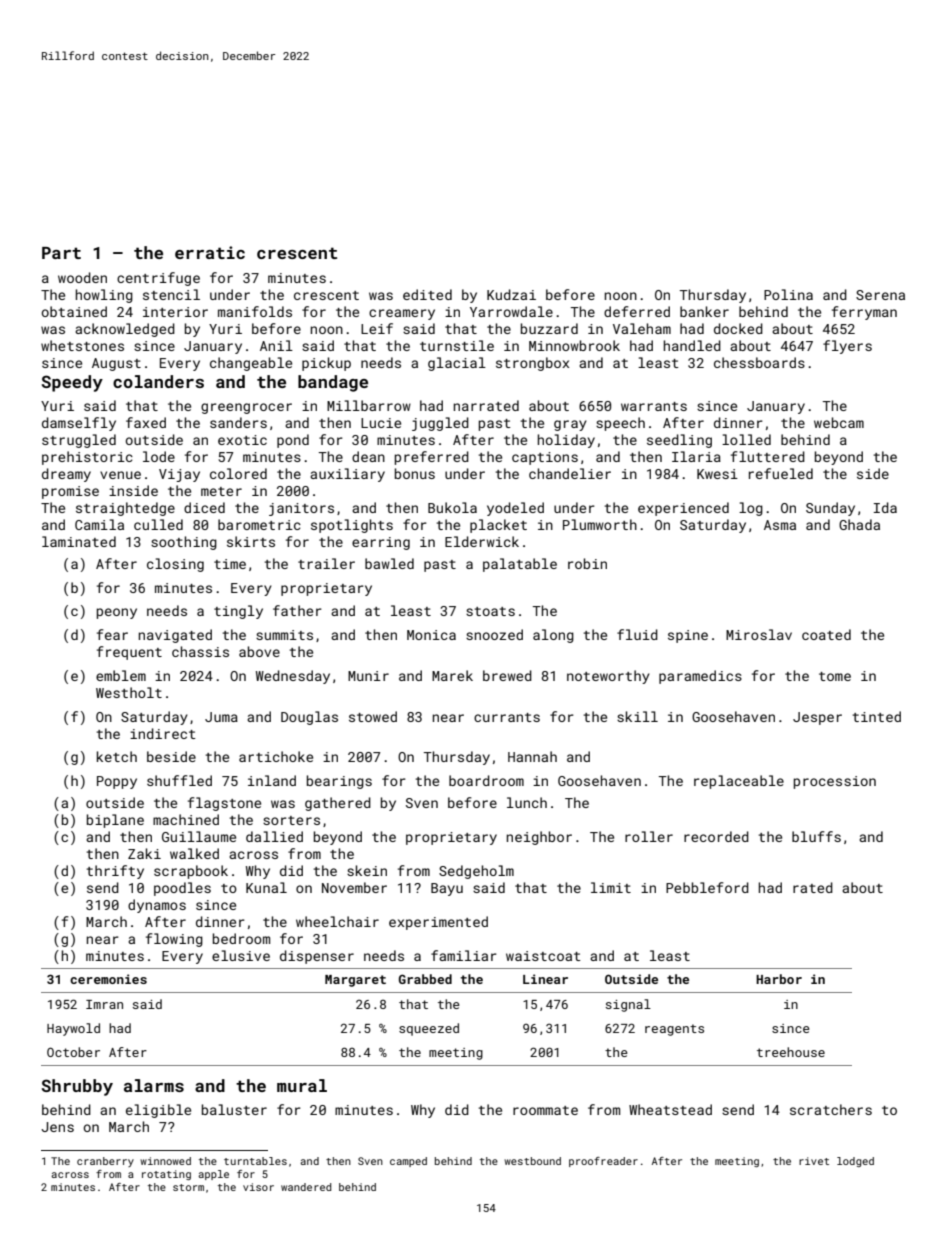 The height and width of the image is (1233, 952). I want to click on lodged, so click(855, 1162).
